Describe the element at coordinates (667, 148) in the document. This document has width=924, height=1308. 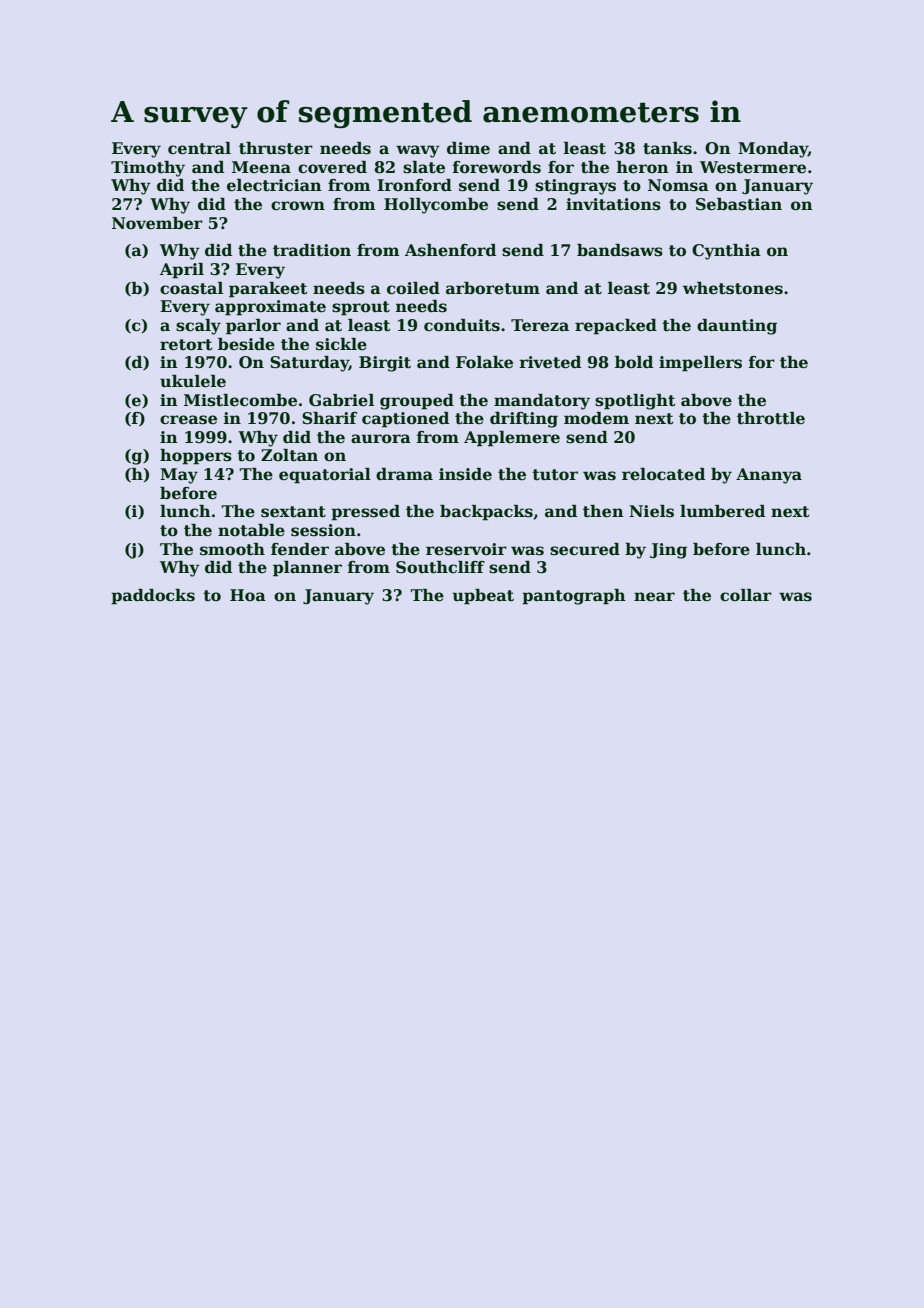
I see `tanks` at that location.
